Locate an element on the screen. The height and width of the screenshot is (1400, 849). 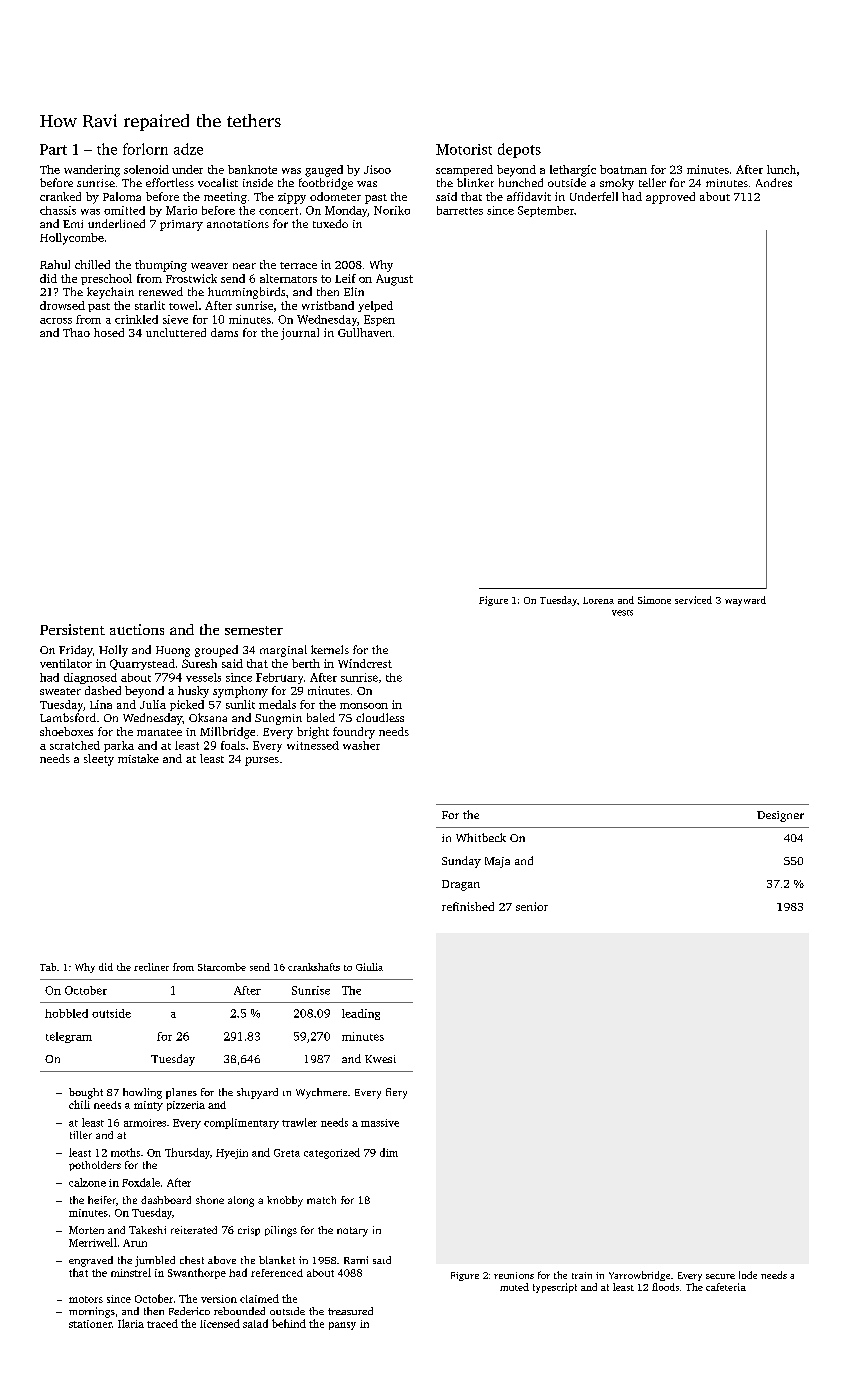
treasured is located at coordinates (350, 1311).
